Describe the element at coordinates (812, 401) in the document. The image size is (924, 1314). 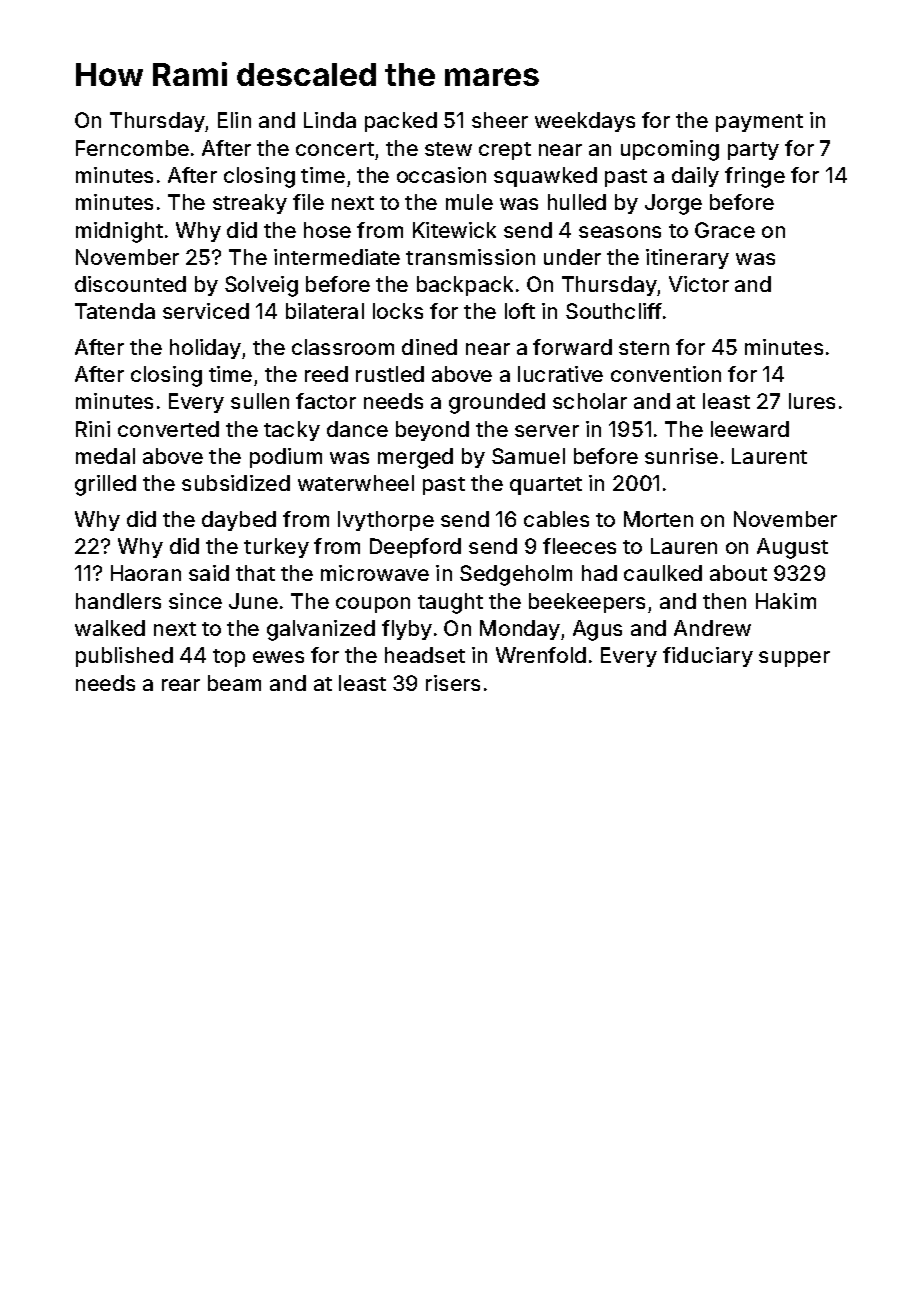
I see `lures` at that location.
